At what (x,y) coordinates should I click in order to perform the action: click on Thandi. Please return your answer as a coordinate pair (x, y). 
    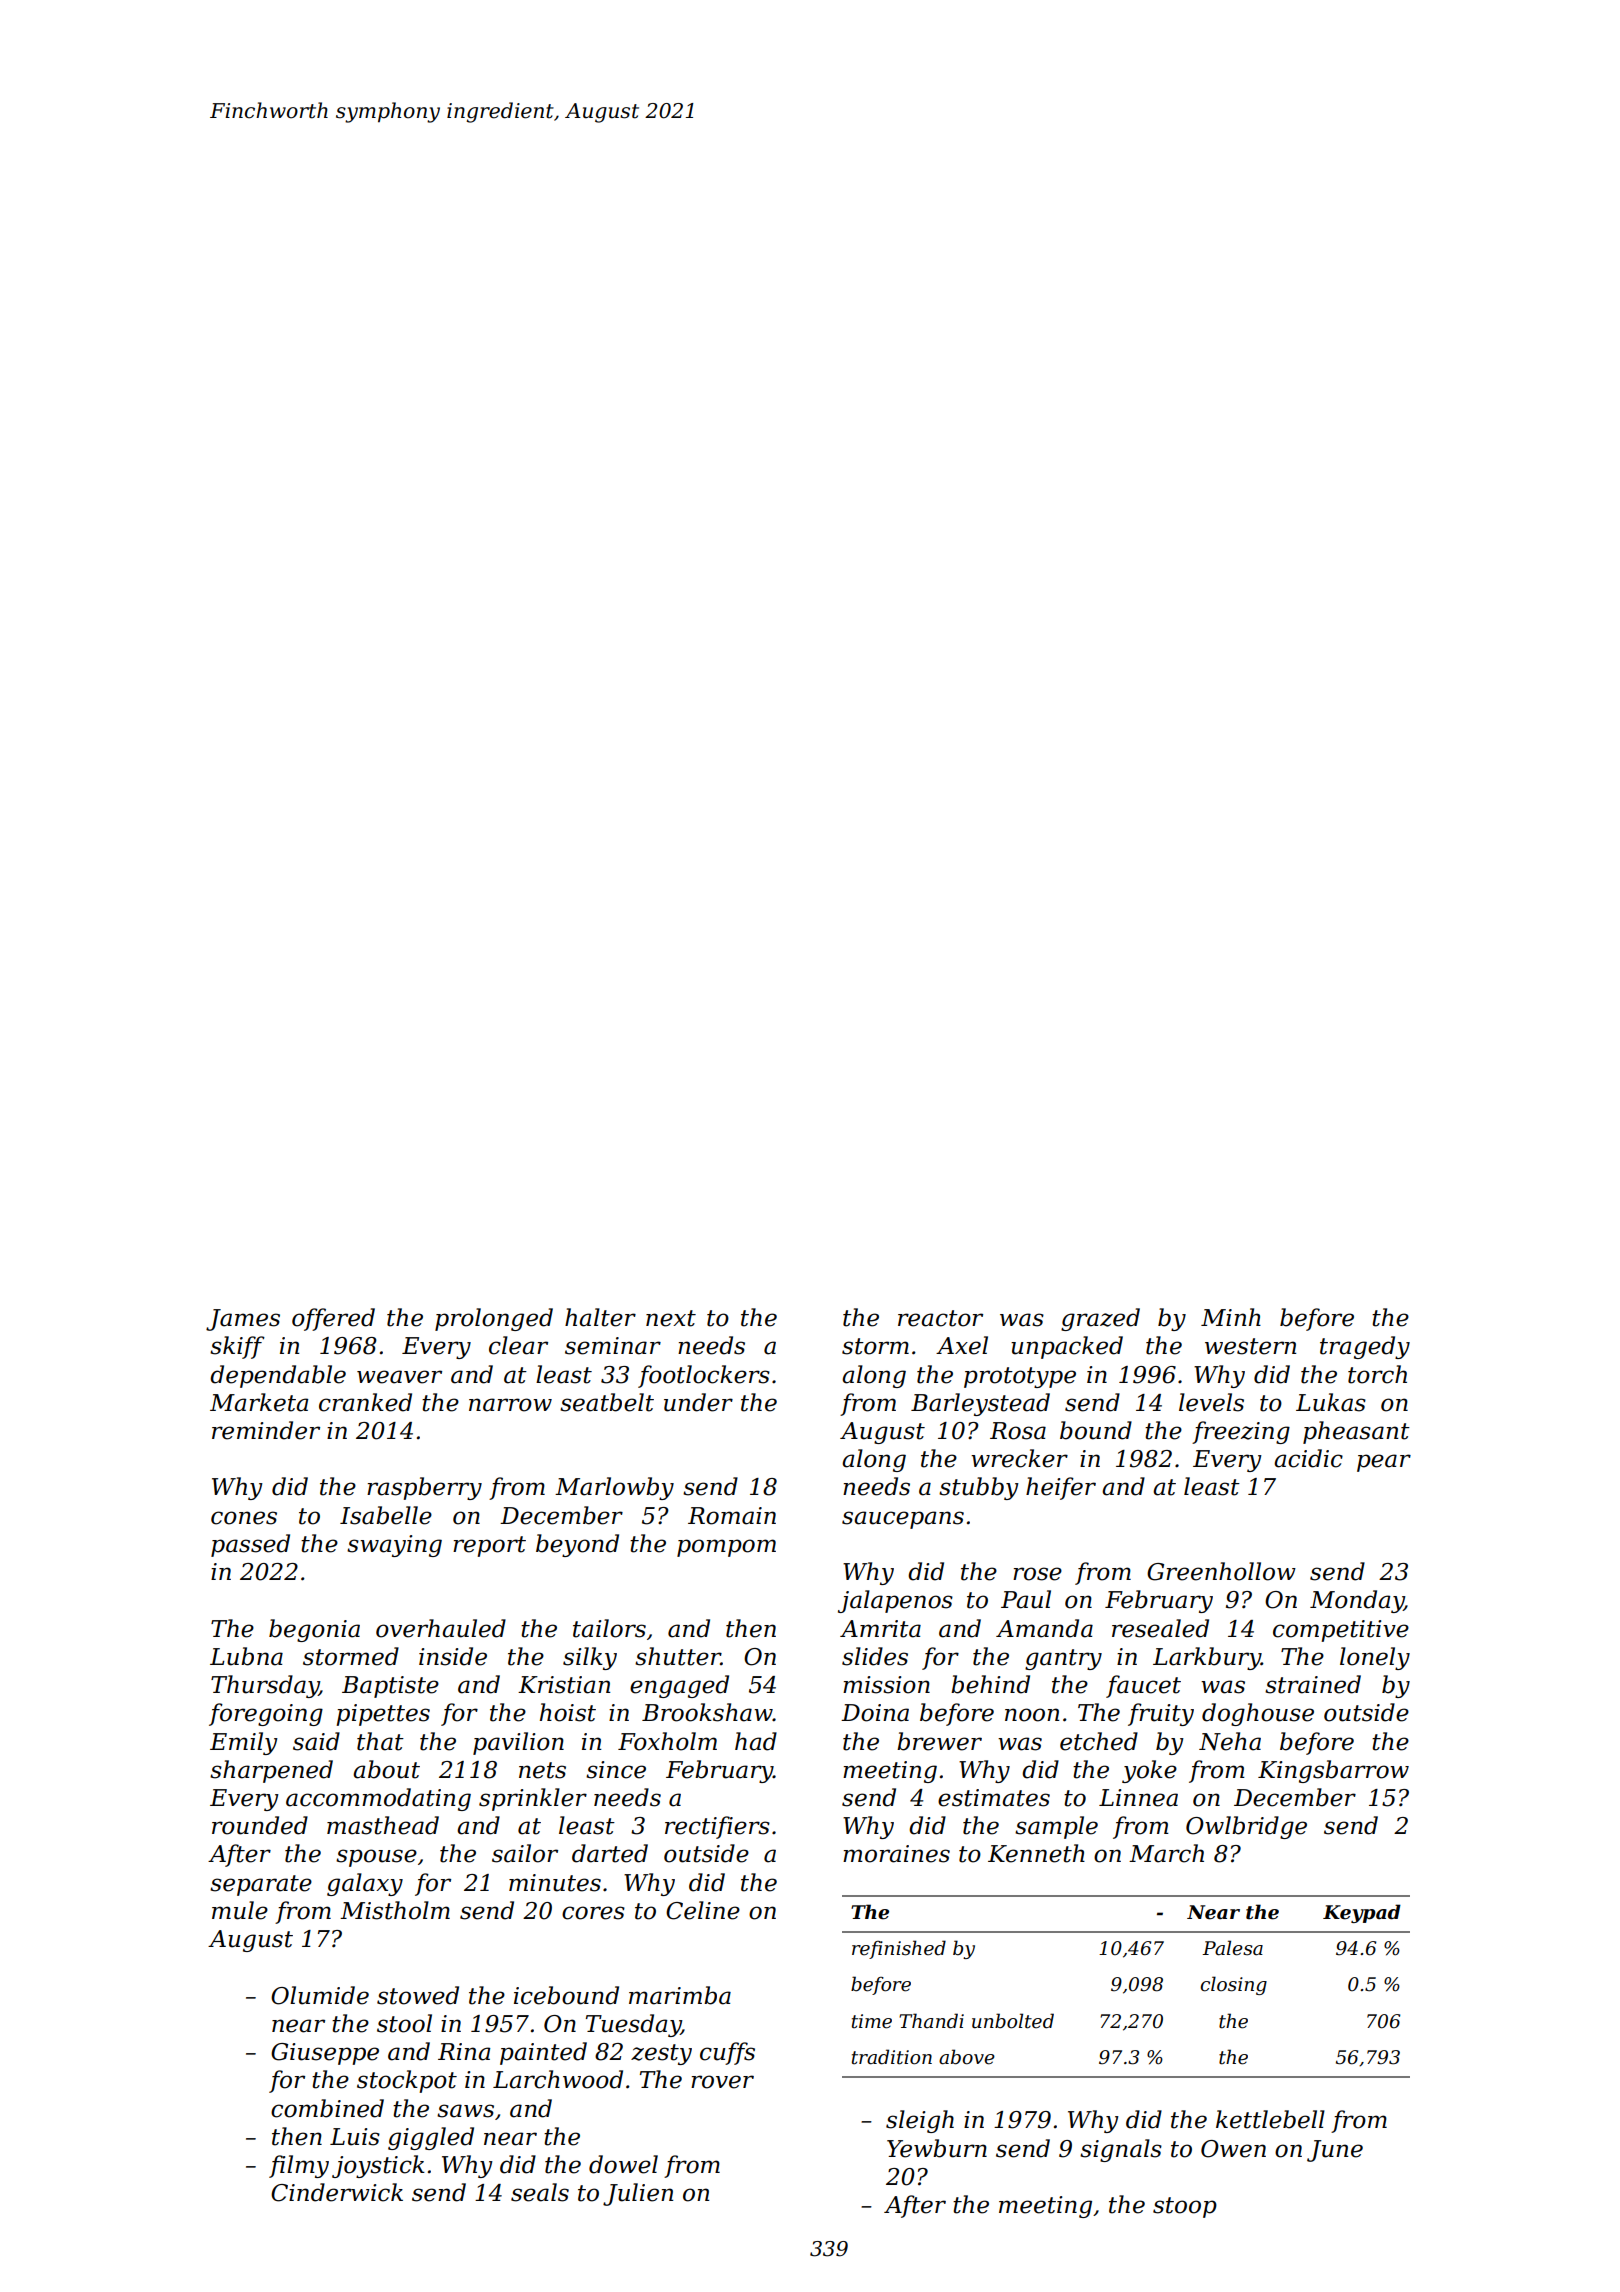
    Looking at the image, I should click on (931, 2021).
